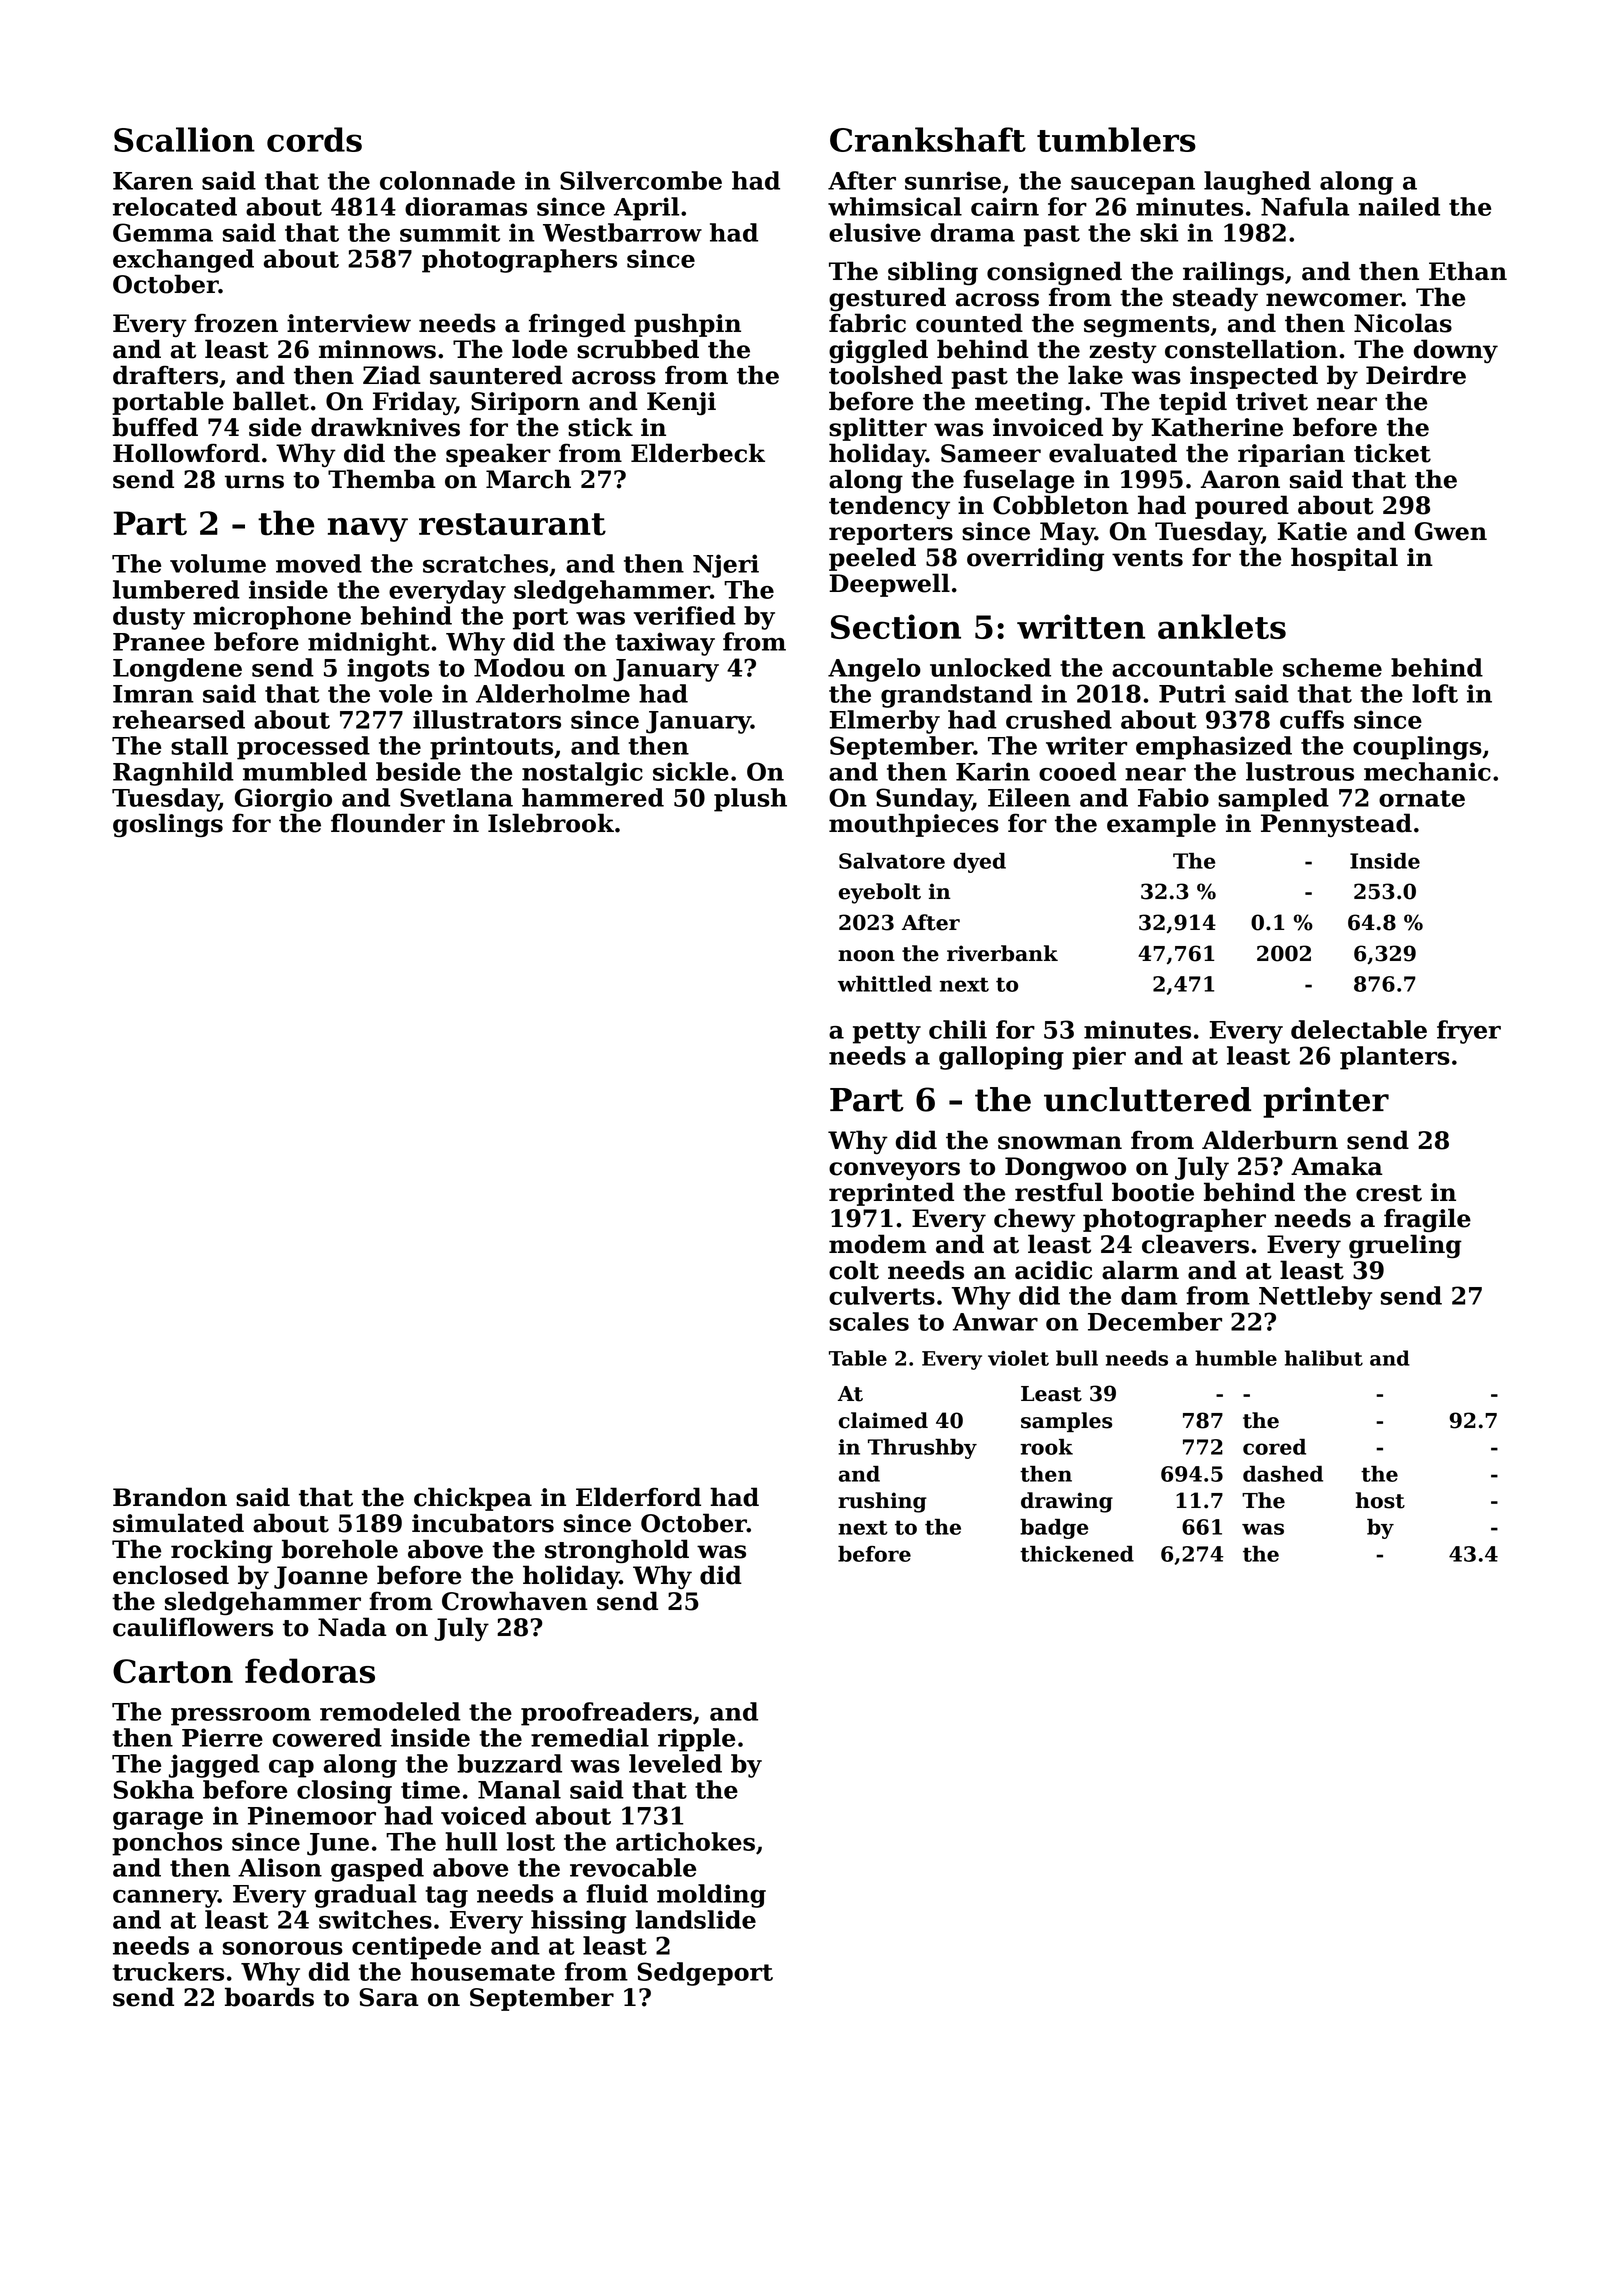  I want to click on Silvercombe, so click(641, 180).
